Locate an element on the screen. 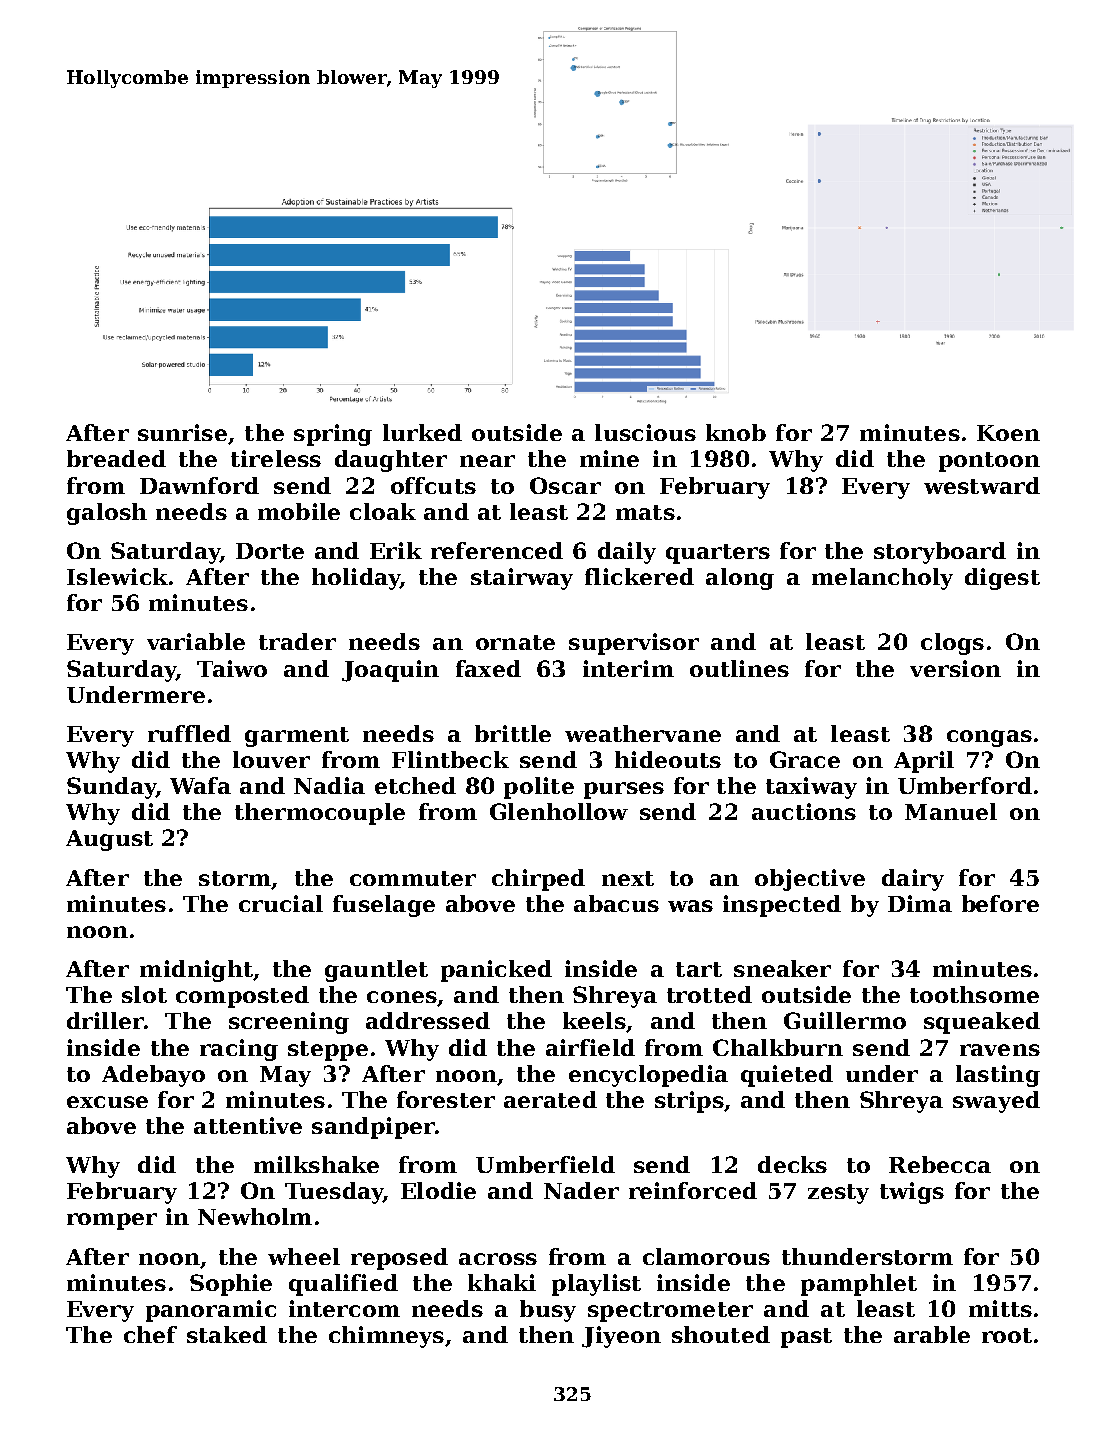 This screenshot has height=1432, width=1106. Taiwo is located at coordinates (232, 668).
